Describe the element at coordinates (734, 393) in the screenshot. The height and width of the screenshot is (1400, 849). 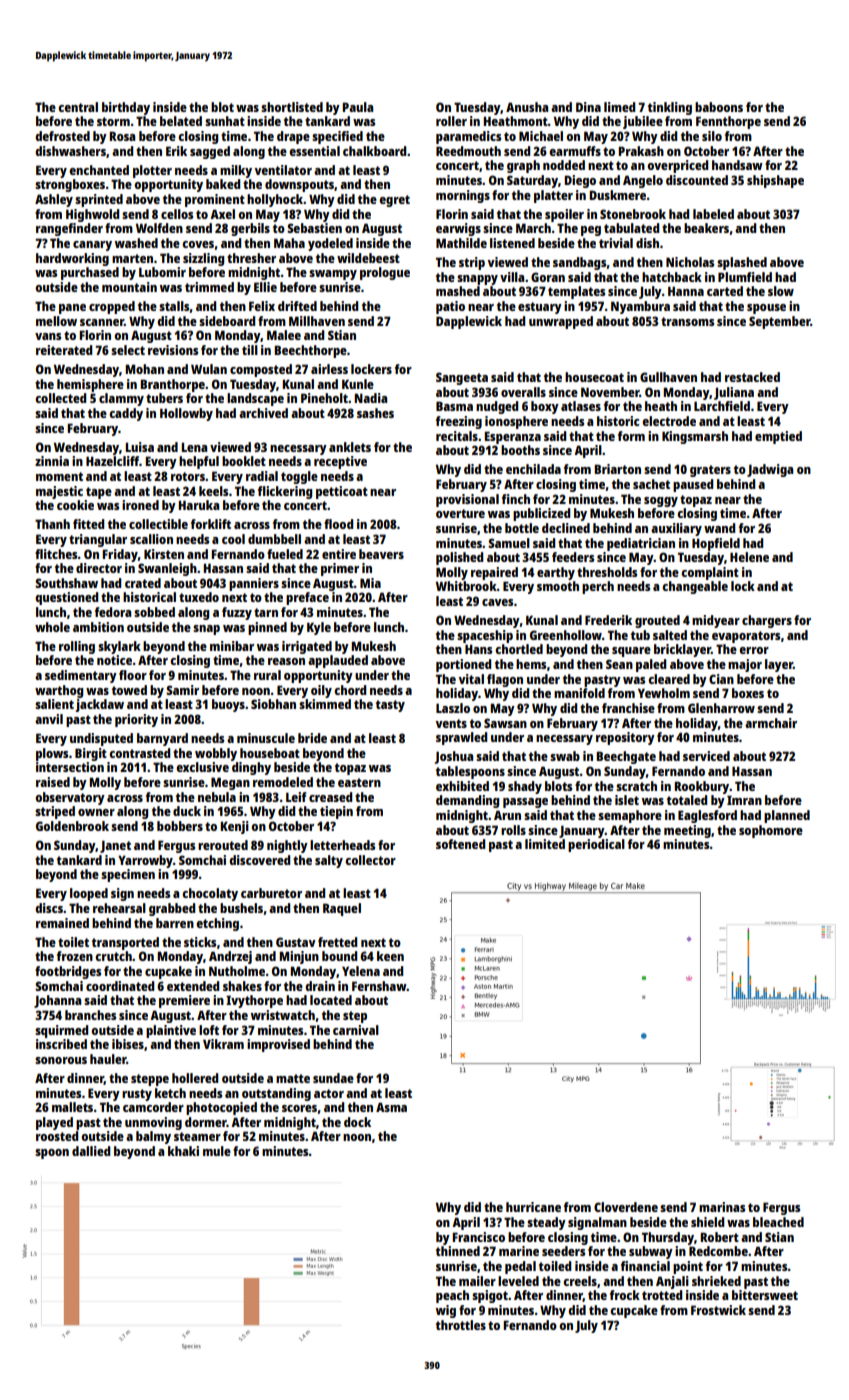
I see `Juliana` at that location.
